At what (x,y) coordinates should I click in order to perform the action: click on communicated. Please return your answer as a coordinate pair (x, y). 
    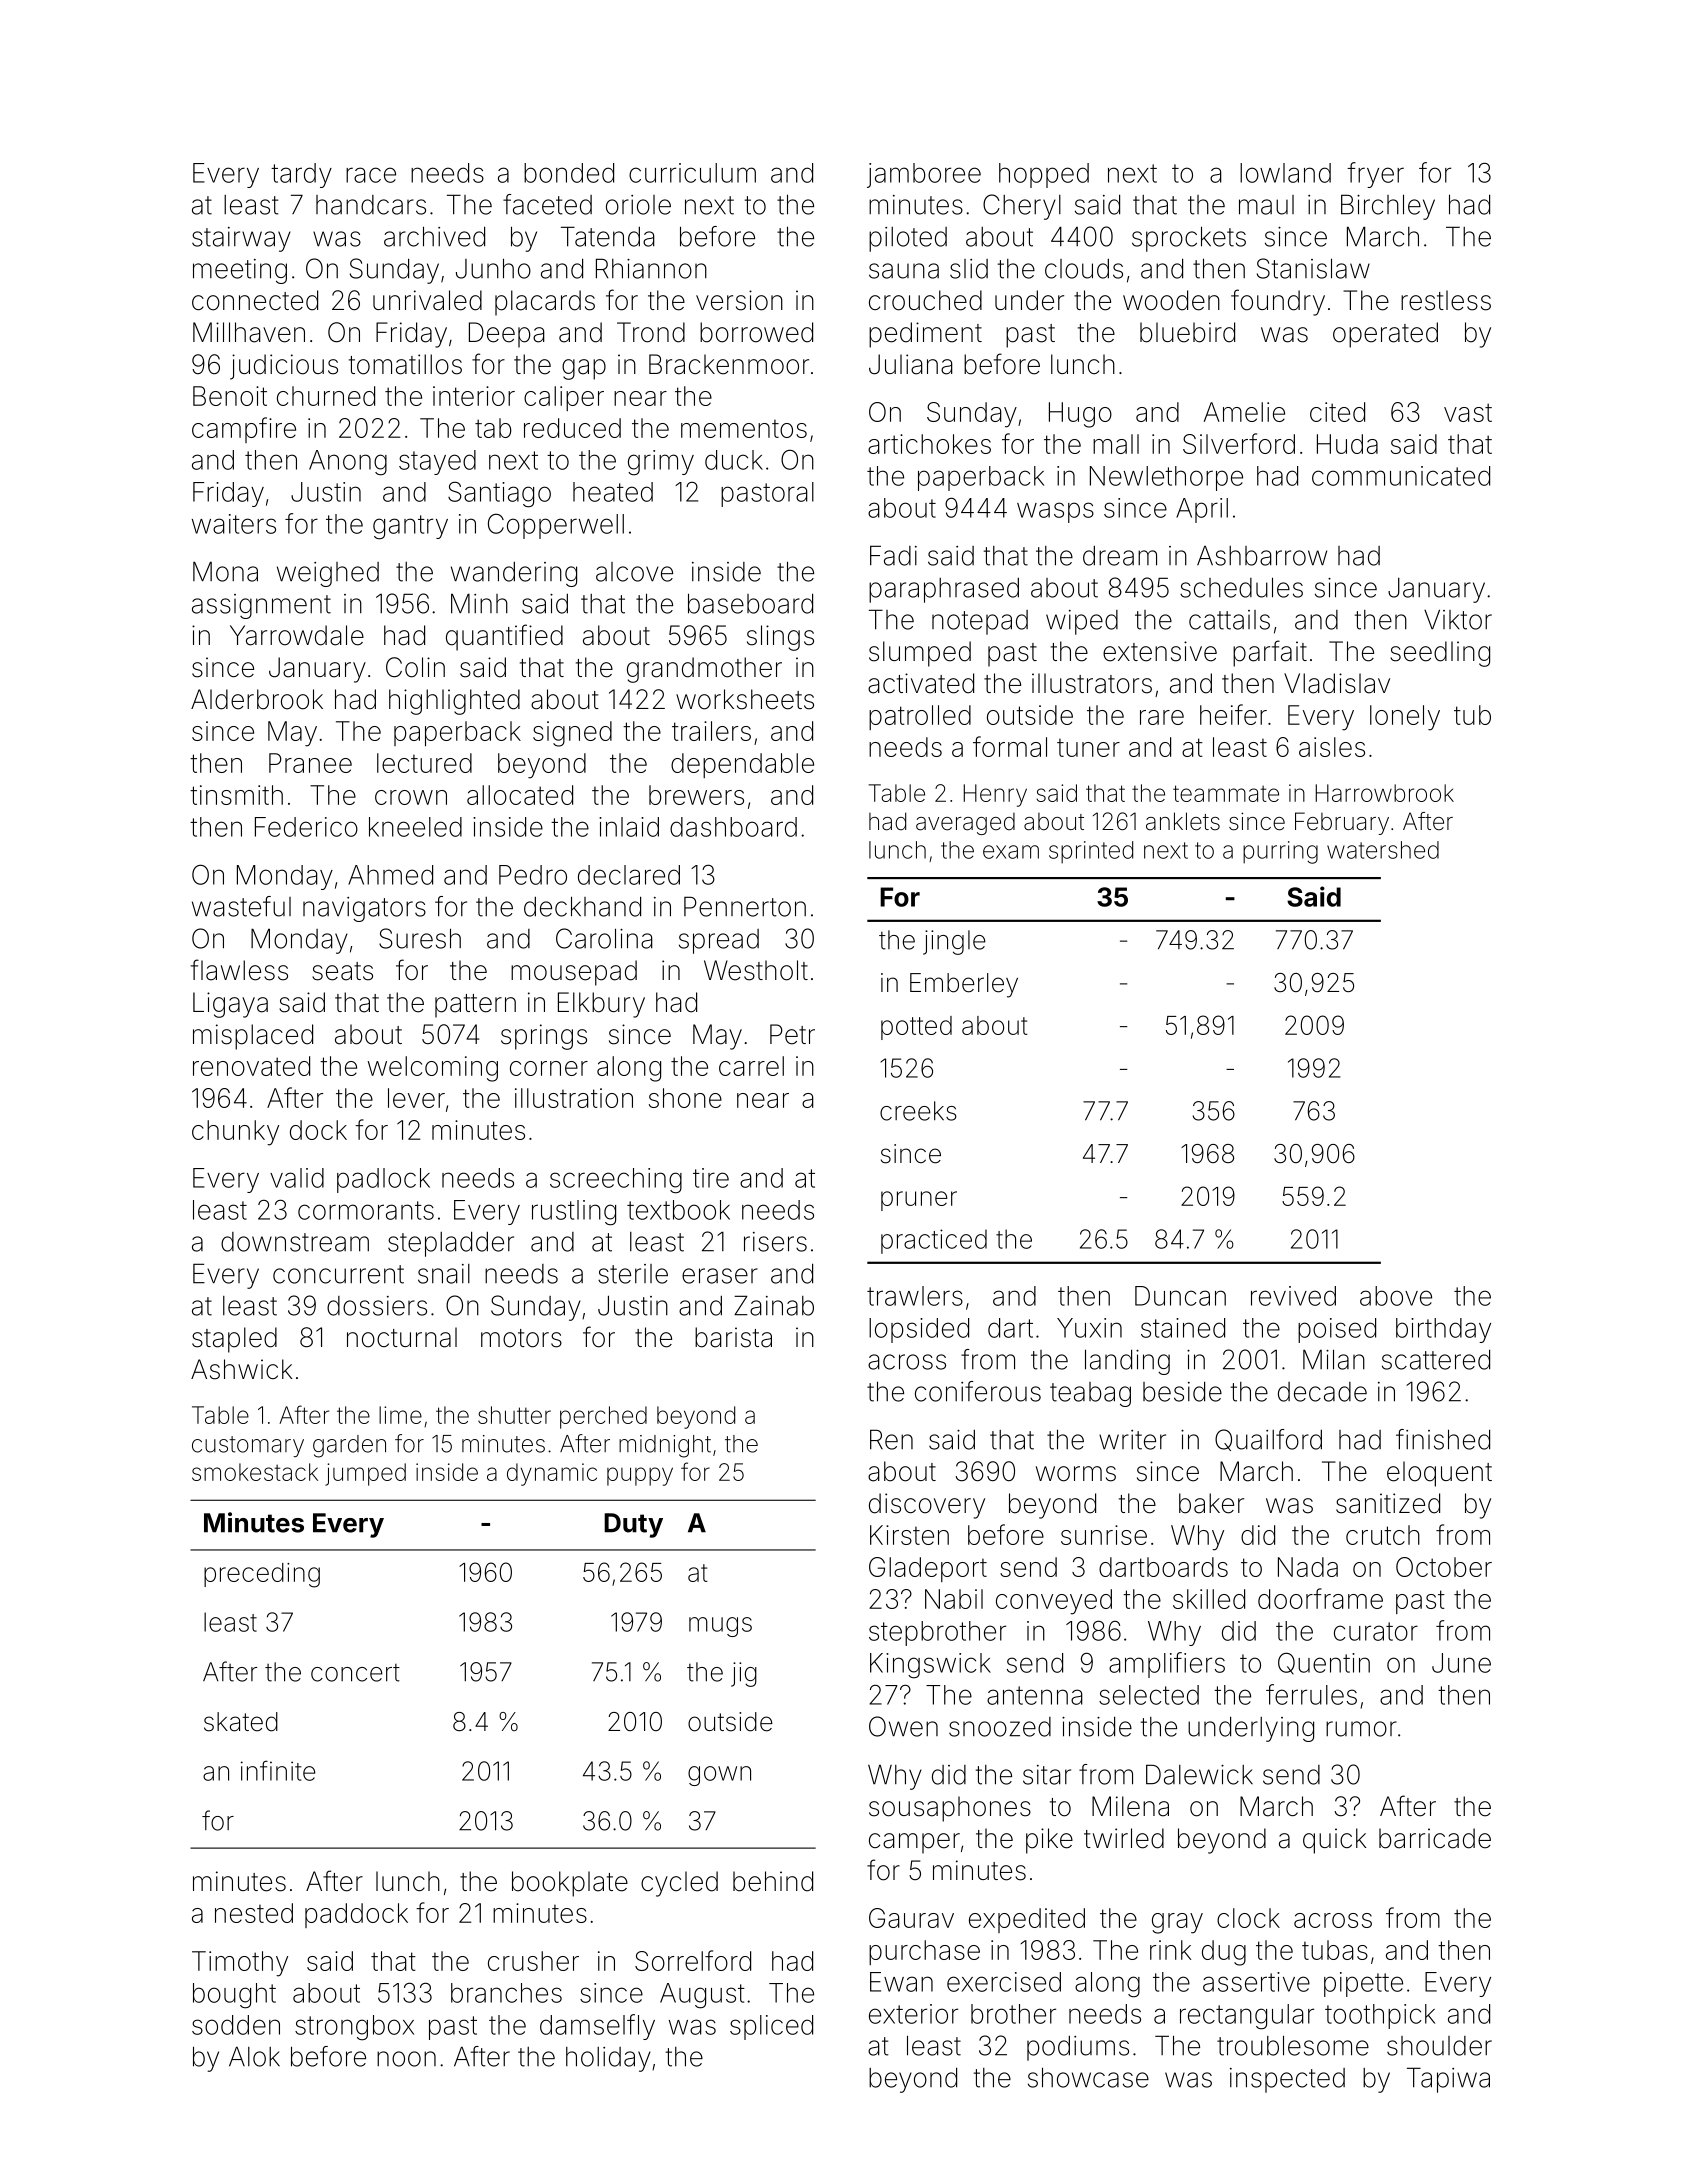
    Looking at the image, I should click on (1401, 476).
